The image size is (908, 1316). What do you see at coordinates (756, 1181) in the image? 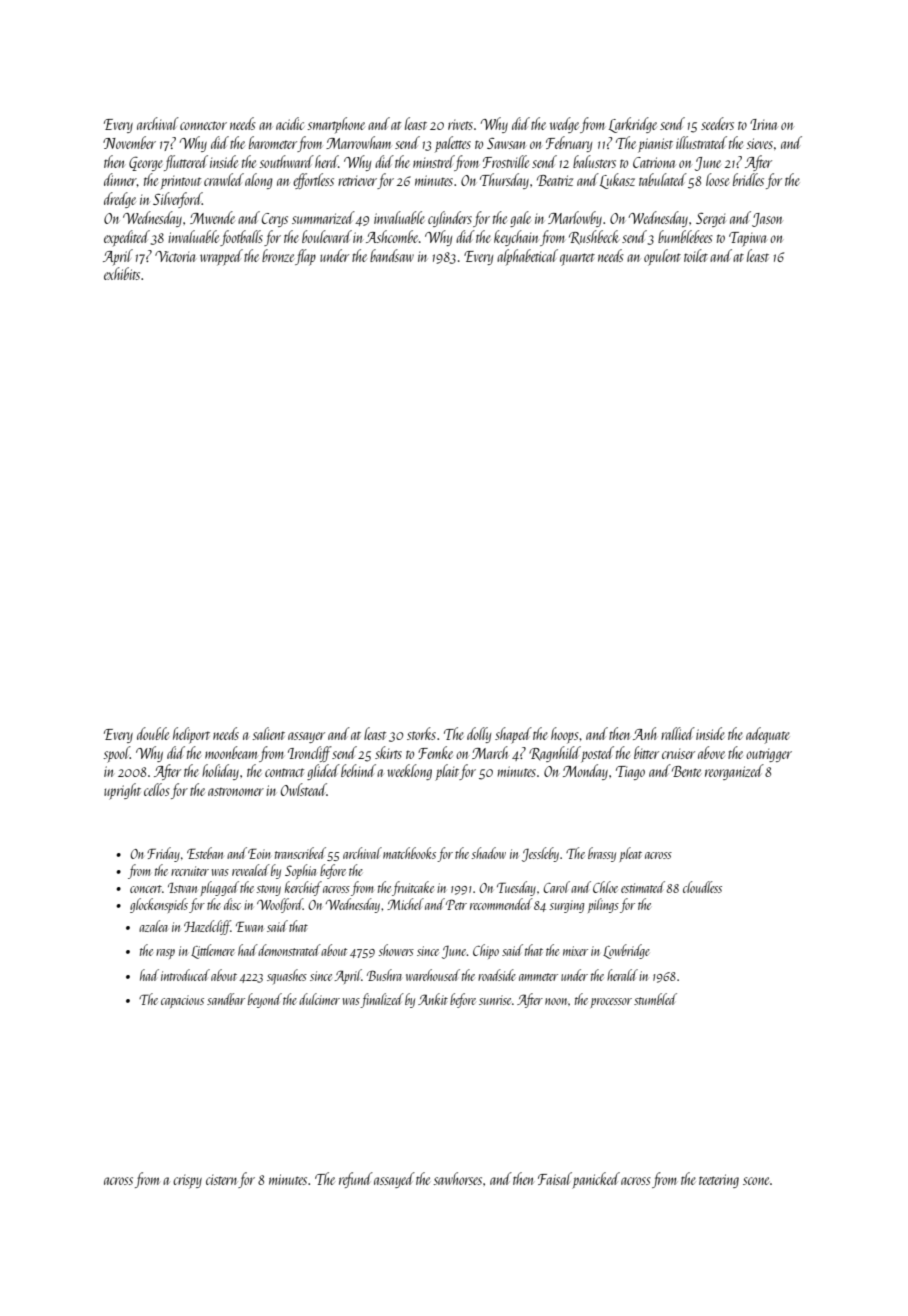
I see `scone` at bounding box center [756, 1181].
